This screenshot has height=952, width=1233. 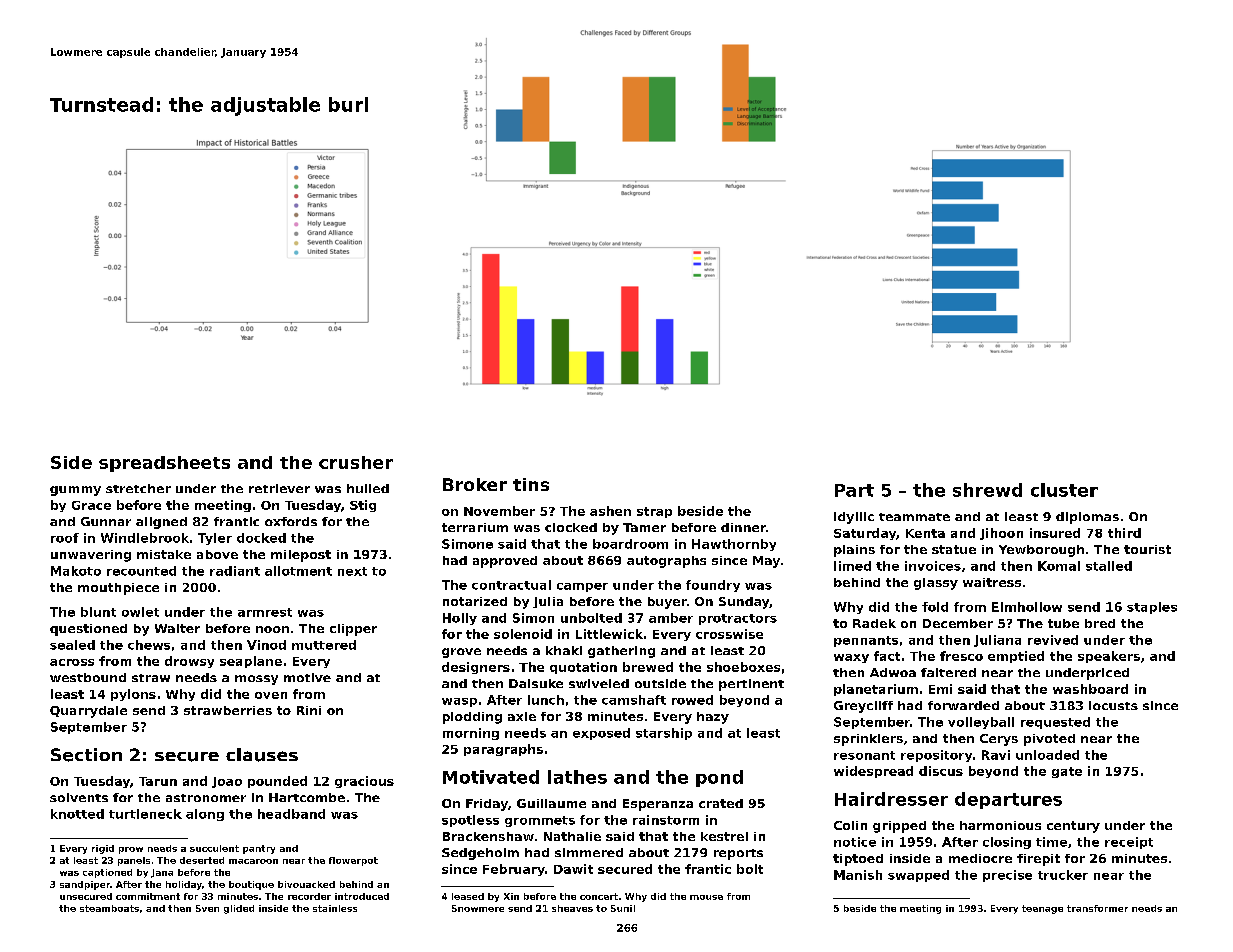 What do you see at coordinates (475, 484) in the screenshot?
I see `Broker` at bounding box center [475, 484].
